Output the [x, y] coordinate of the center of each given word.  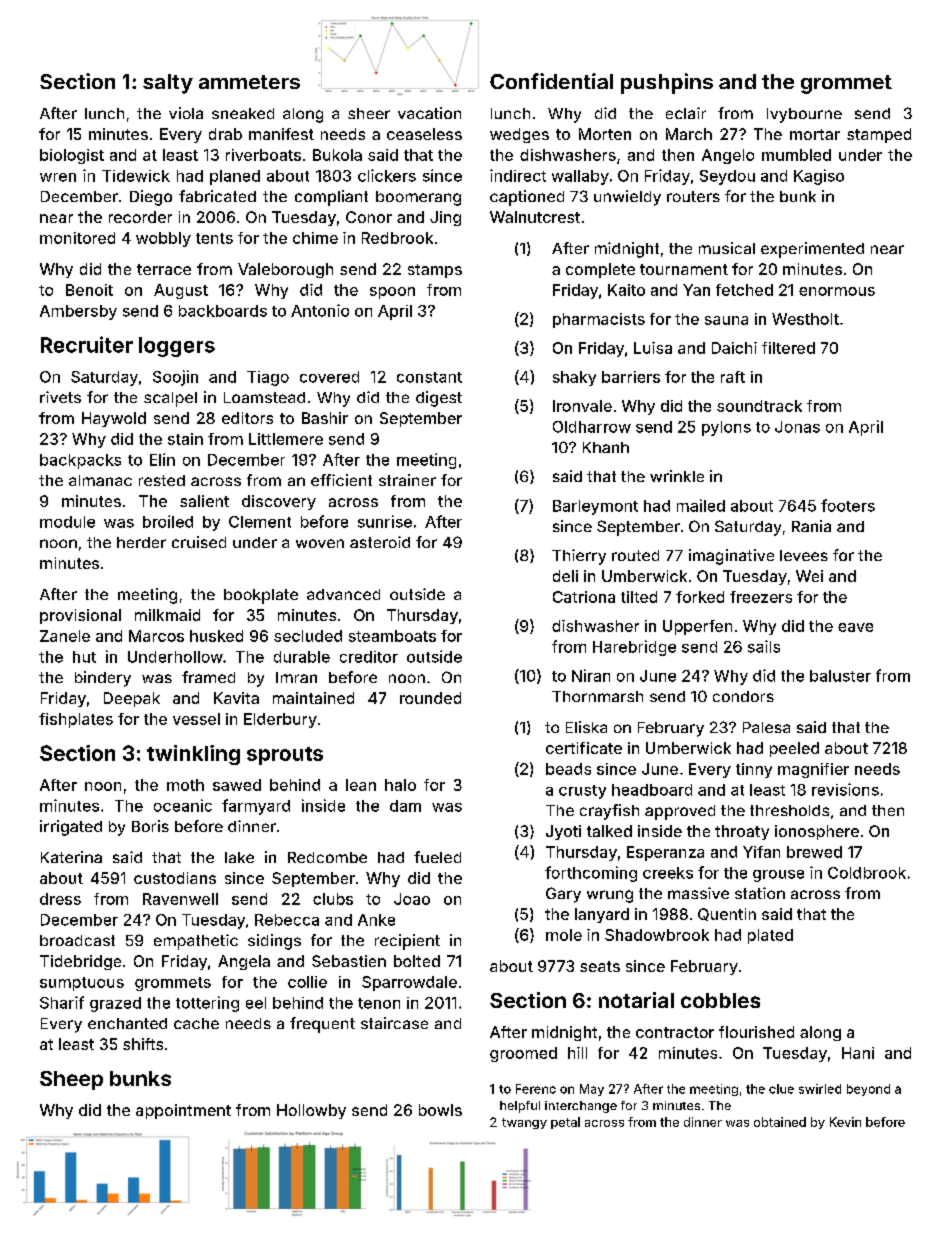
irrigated [71, 828]
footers [848, 505]
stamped [879, 135]
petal [565, 1123]
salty [168, 84]
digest [439, 399]
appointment [183, 1111]
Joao [412, 899]
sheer [369, 113]
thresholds [789, 810]
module [67, 522]
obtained [780, 1122]
